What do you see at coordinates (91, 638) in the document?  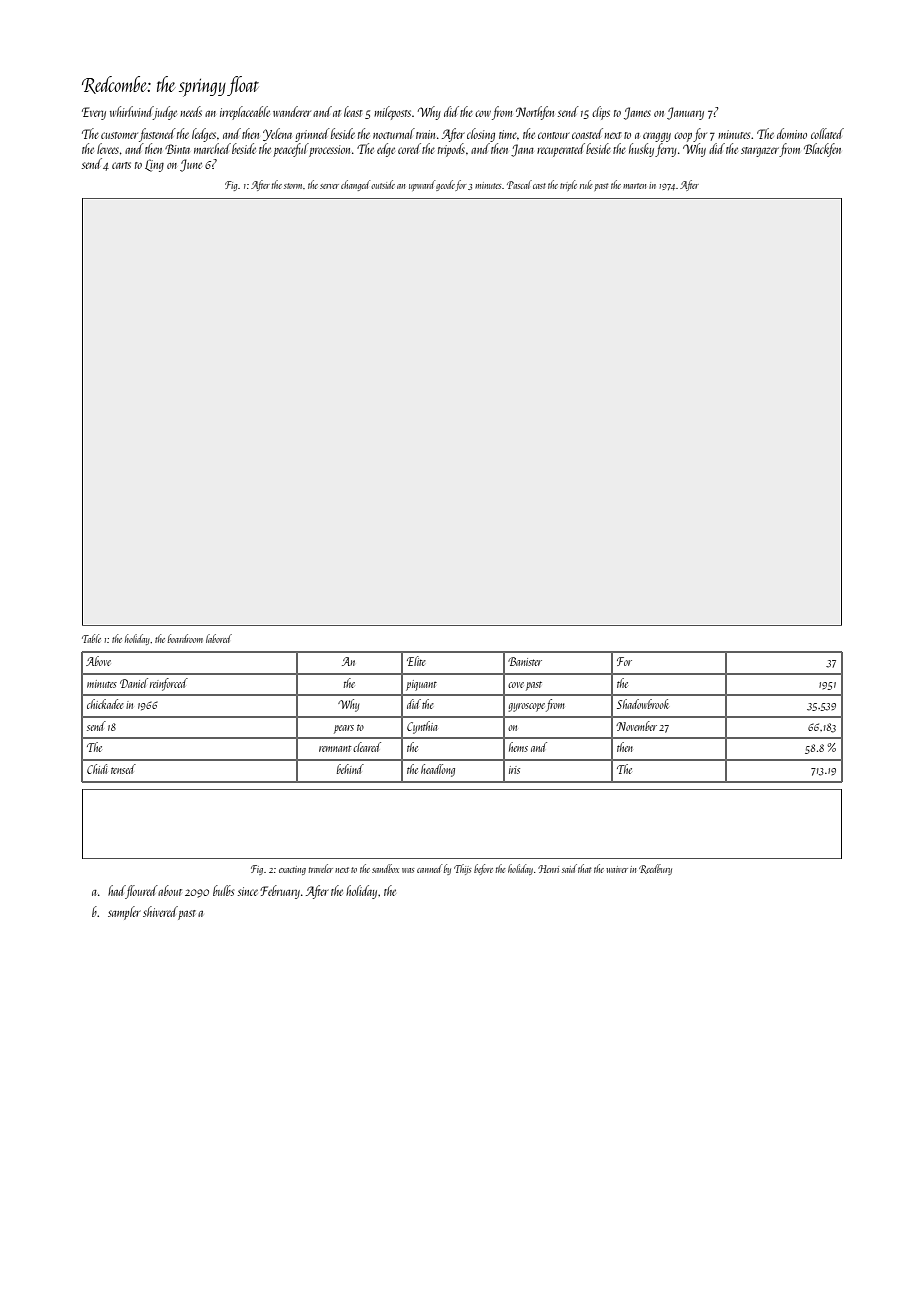 I see `Table` at bounding box center [91, 638].
